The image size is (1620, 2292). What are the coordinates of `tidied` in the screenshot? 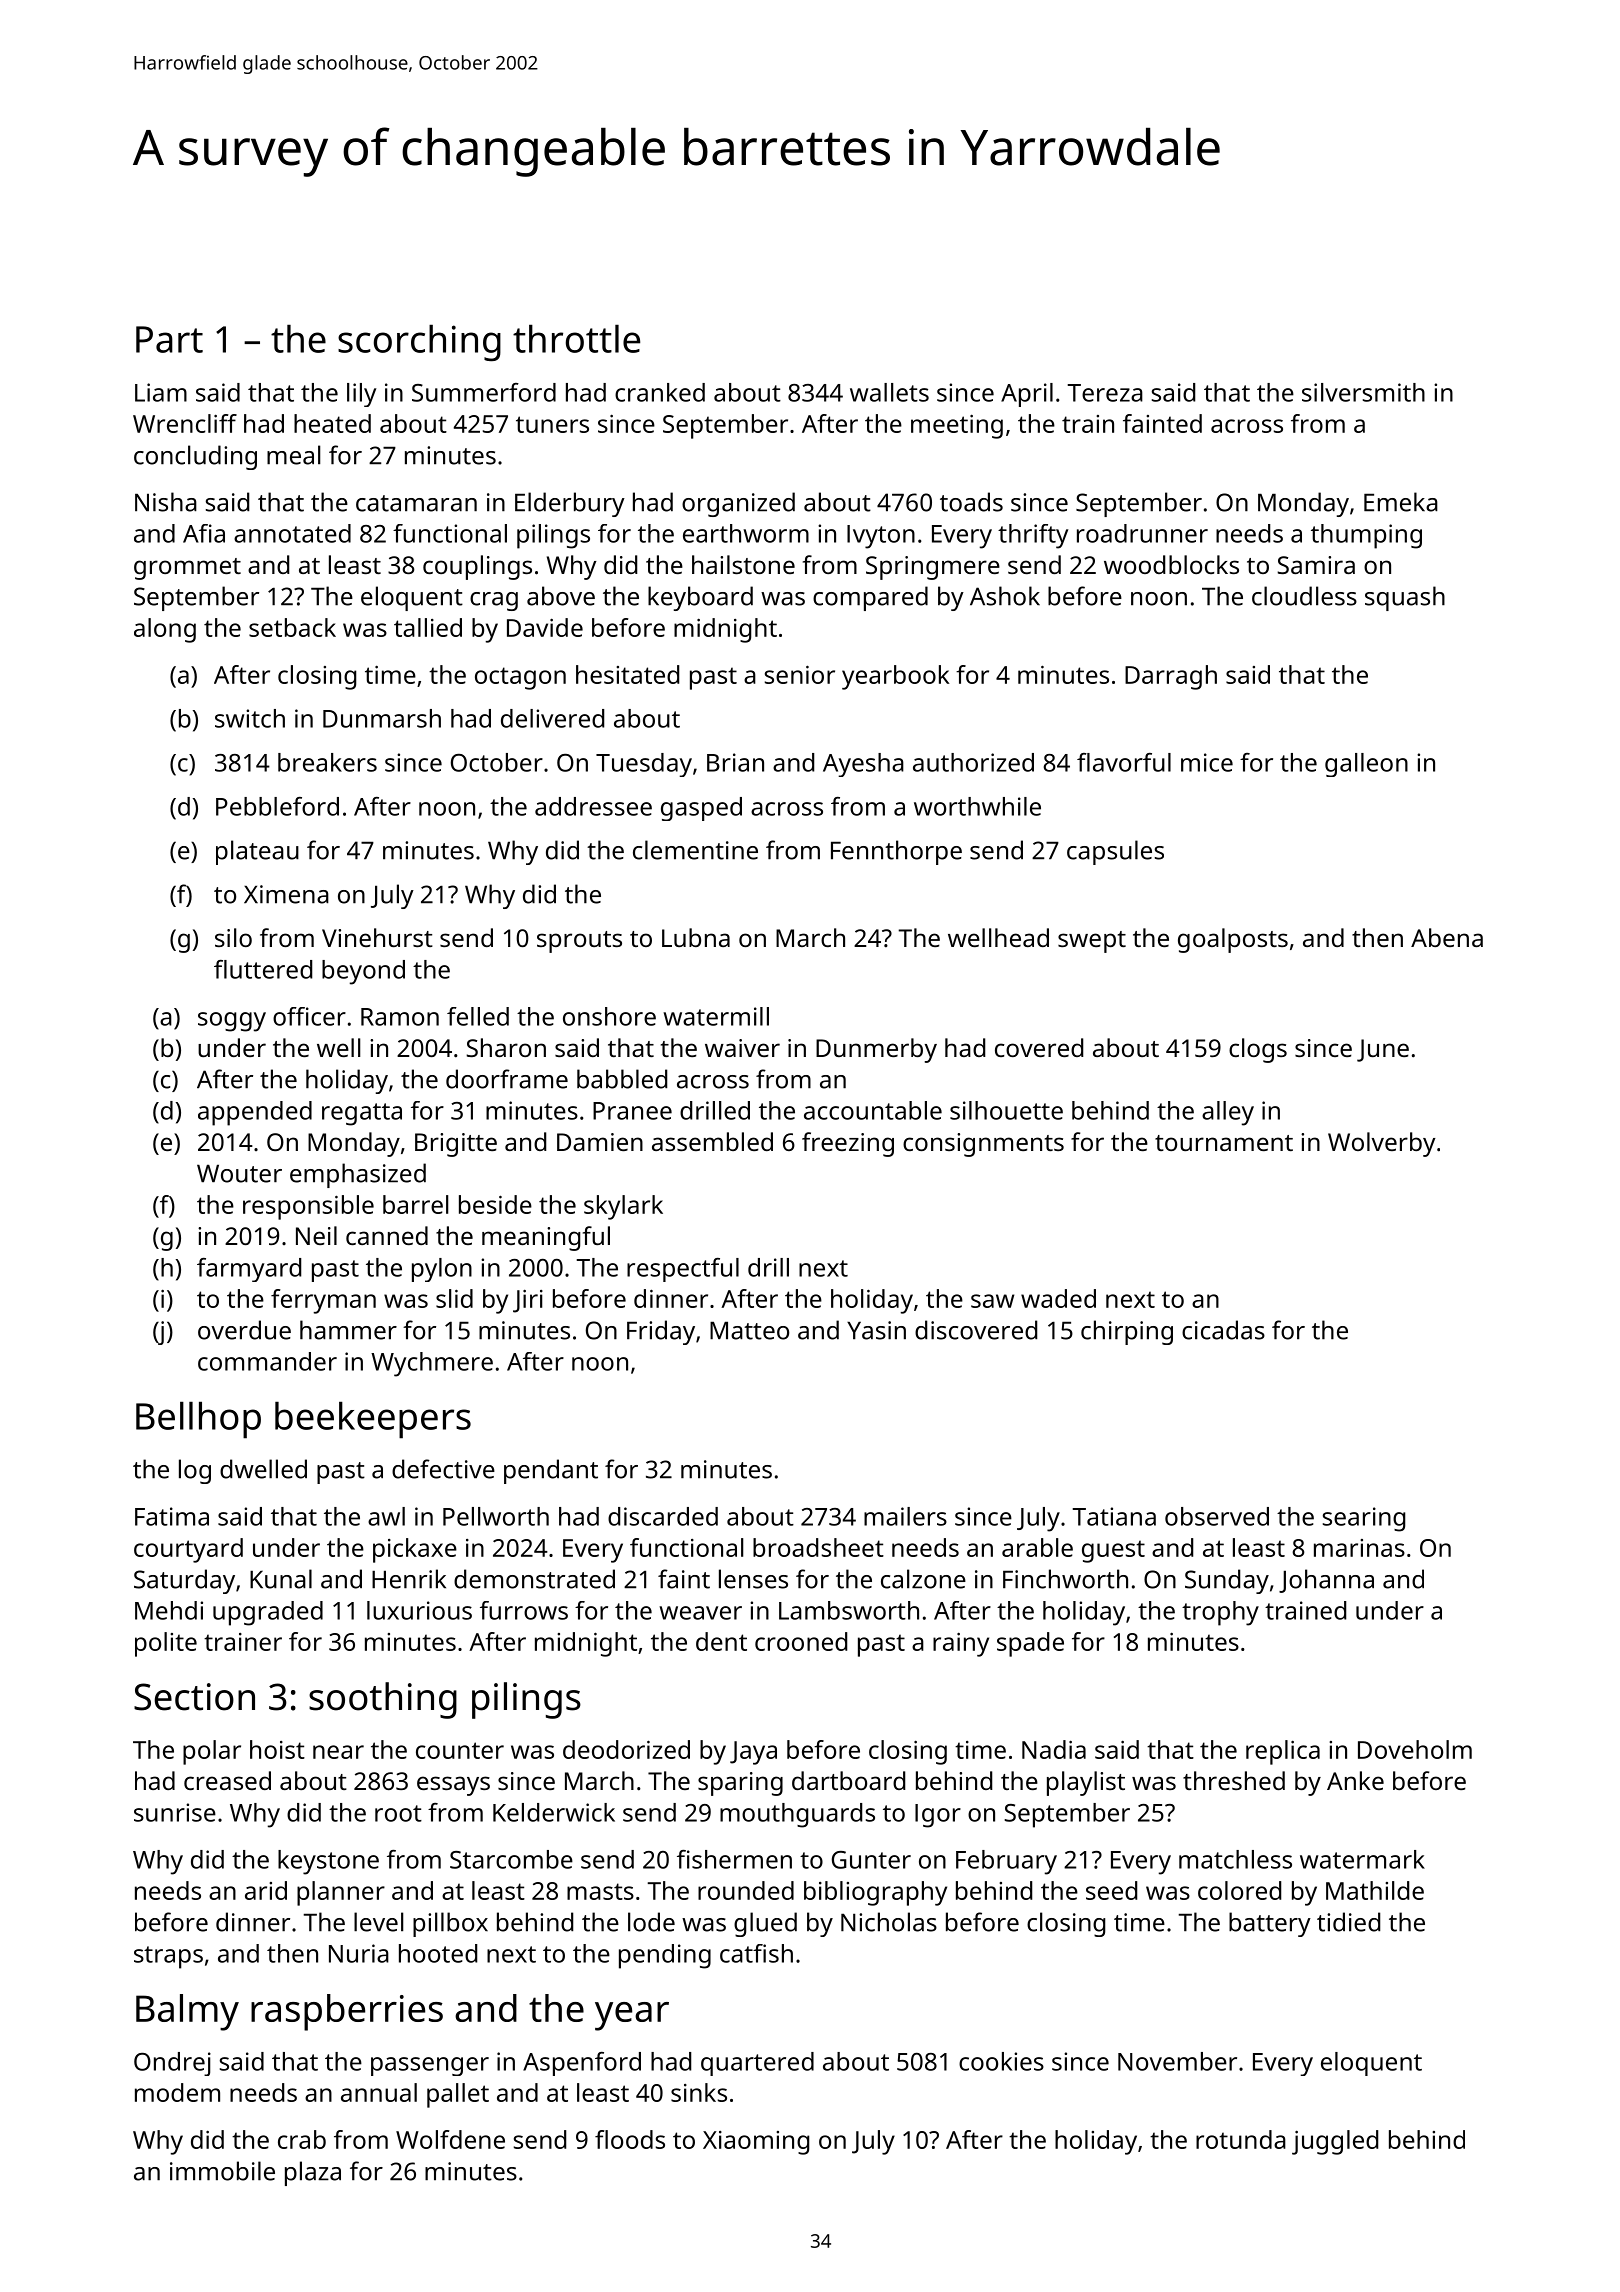 It's located at (1348, 1922).
